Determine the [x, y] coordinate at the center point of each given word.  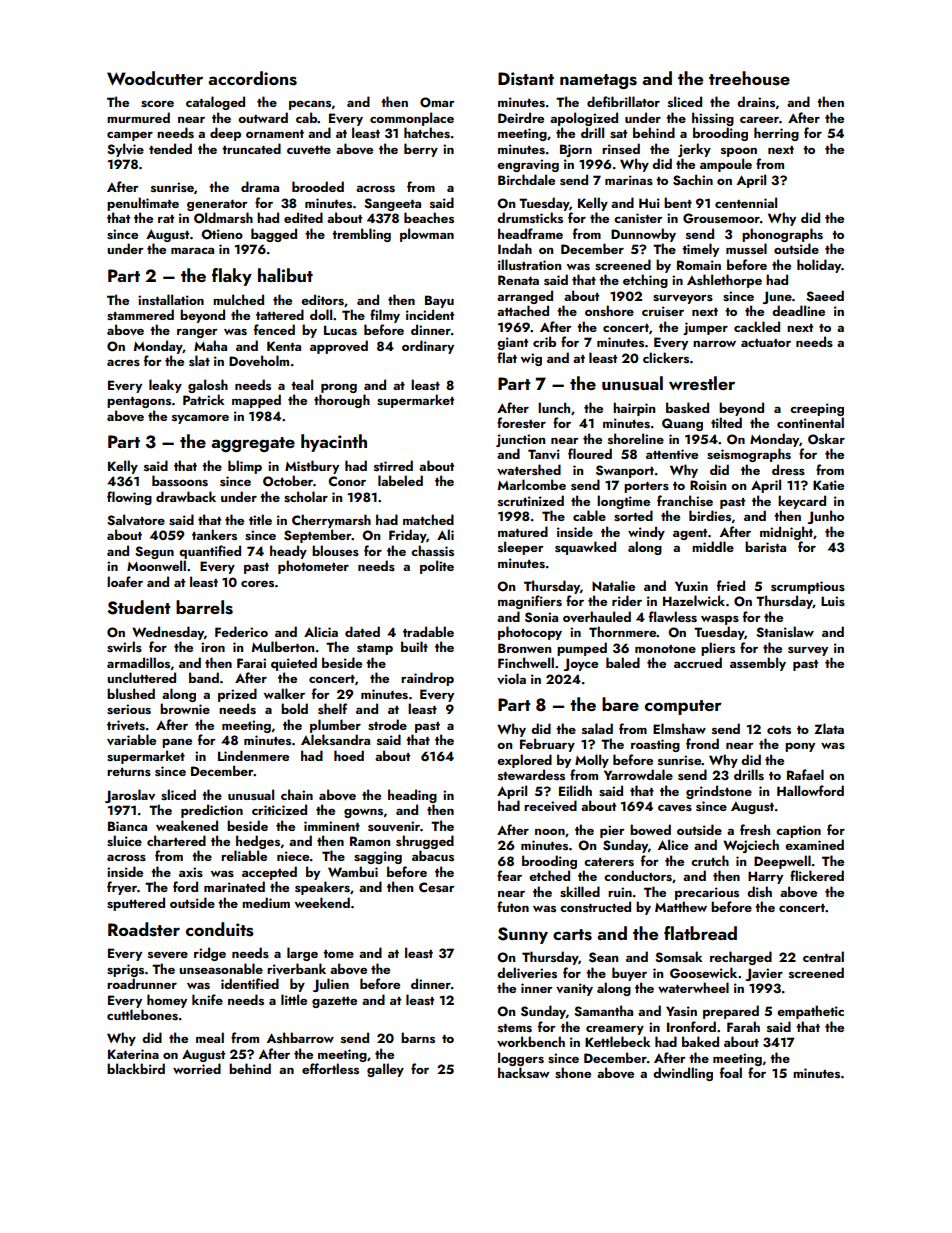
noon [550, 832]
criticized [279, 809]
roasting [655, 745]
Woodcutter [155, 78]
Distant [526, 79]
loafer [125, 581]
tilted [726, 422]
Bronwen [524, 648]
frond [702, 743]
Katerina [133, 1054]
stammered [140, 314]
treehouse [749, 78]
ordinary [428, 347]
